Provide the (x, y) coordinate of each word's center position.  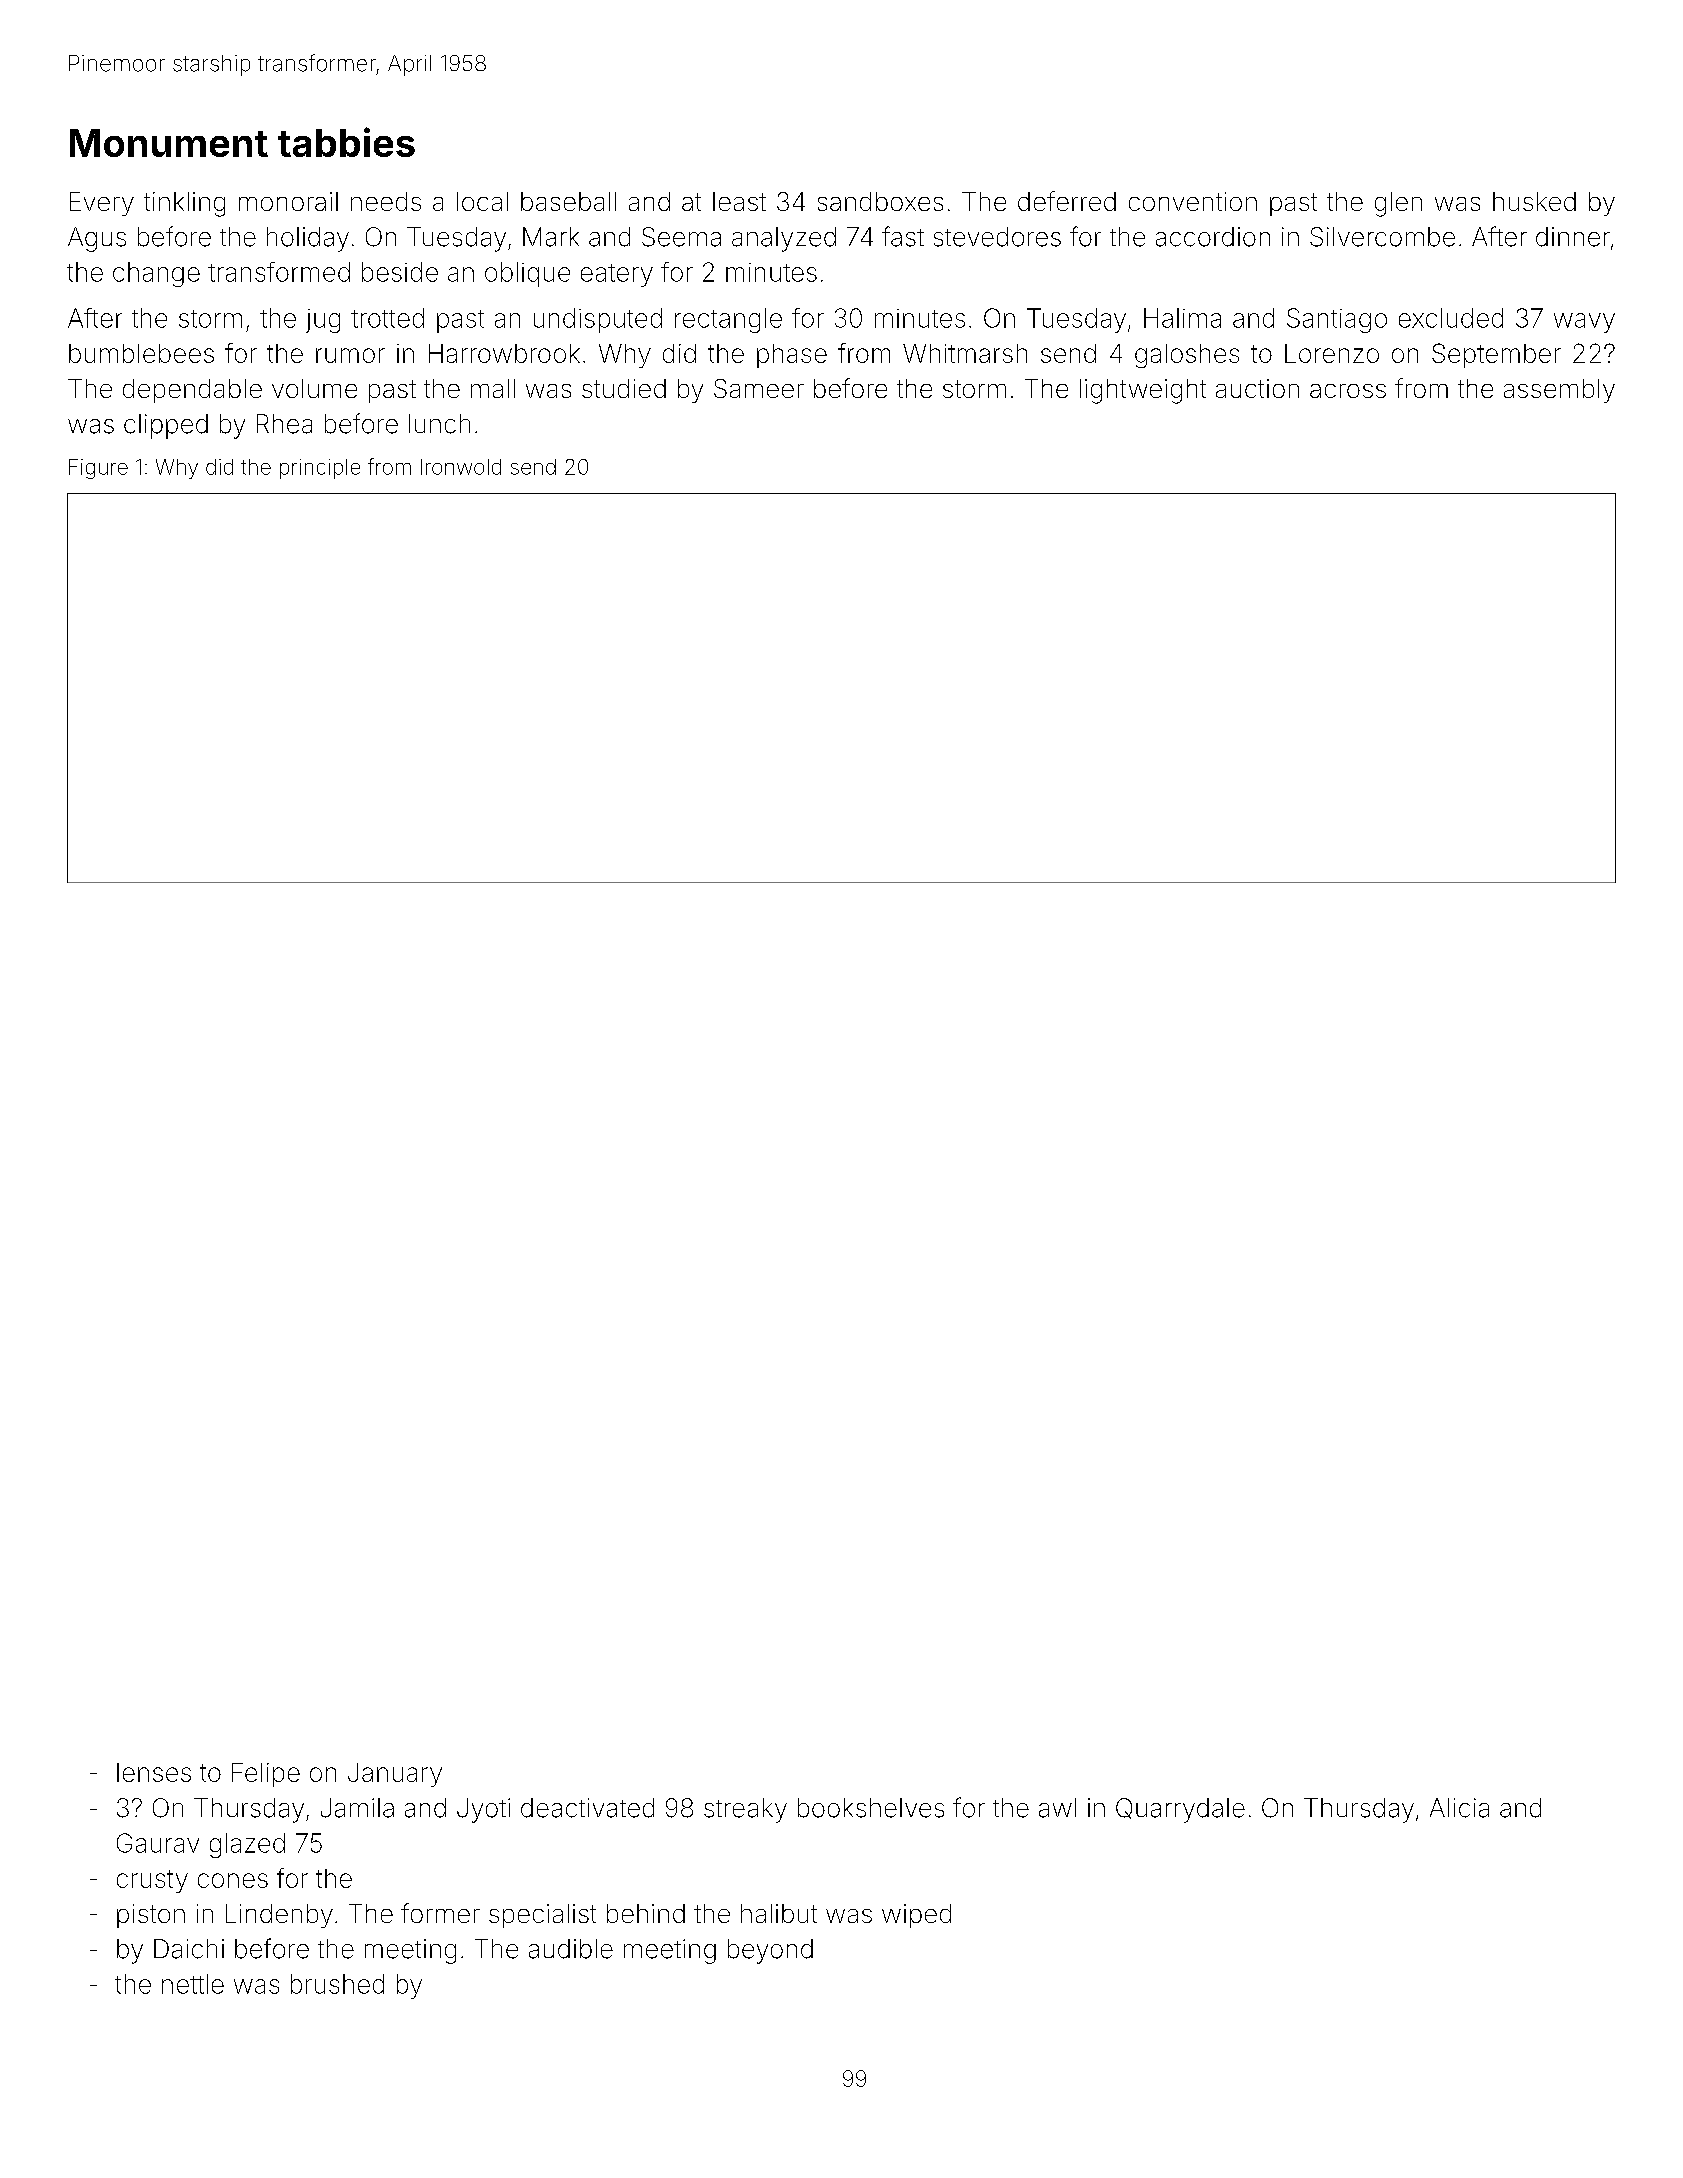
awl (1057, 1808)
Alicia (1459, 1808)
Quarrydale (1180, 1810)
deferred (1067, 201)
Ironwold (461, 467)
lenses (154, 1772)
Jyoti (483, 1810)
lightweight (1143, 391)
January (395, 1775)
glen (1398, 204)
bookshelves (871, 1808)
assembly (1559, 391)
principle (320, 469)
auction (1257, 388)
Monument (169, 143)
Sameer (759, 388)
